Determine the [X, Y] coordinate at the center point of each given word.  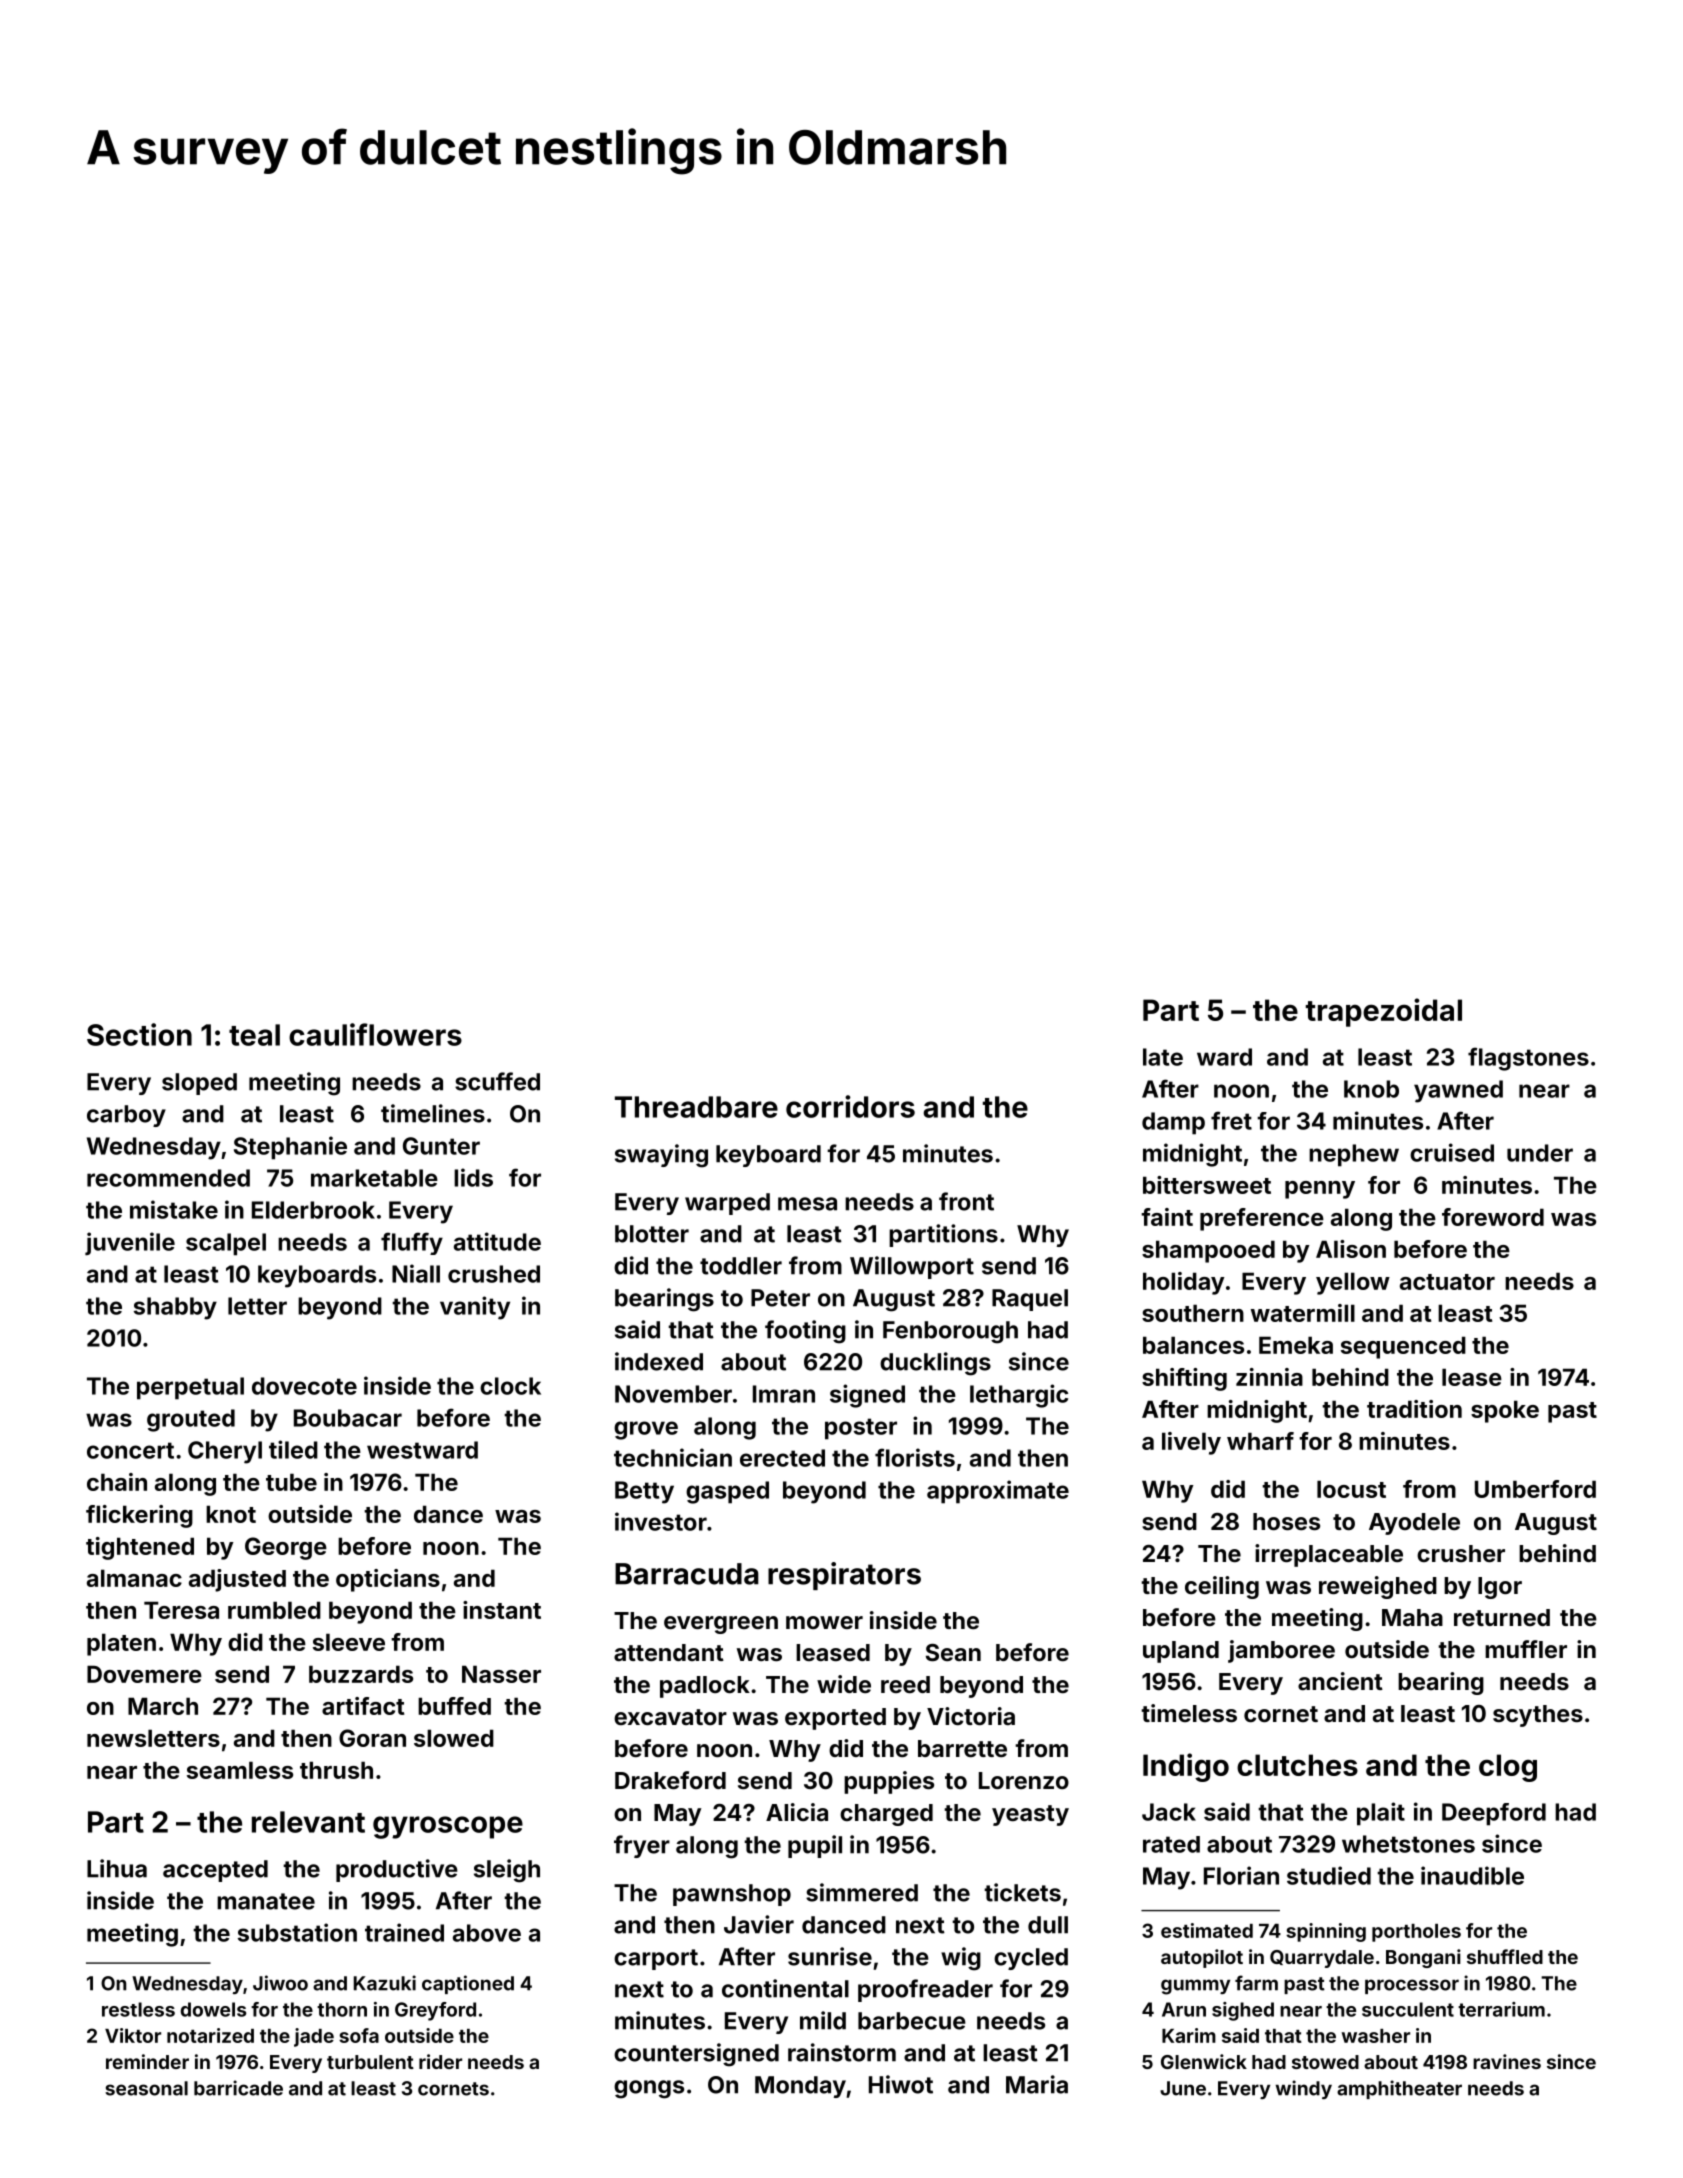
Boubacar [348, 1418]
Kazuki [385, 1983]
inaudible [1472, 1875]
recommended [168, 1178]
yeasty [1030, 1815]
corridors [850, 1106]
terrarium [1501, 2009]
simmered [862, 1892]
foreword [1493, 1217]
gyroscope [448, 1827]
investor [661, 1521]
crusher [1461, 1553]
